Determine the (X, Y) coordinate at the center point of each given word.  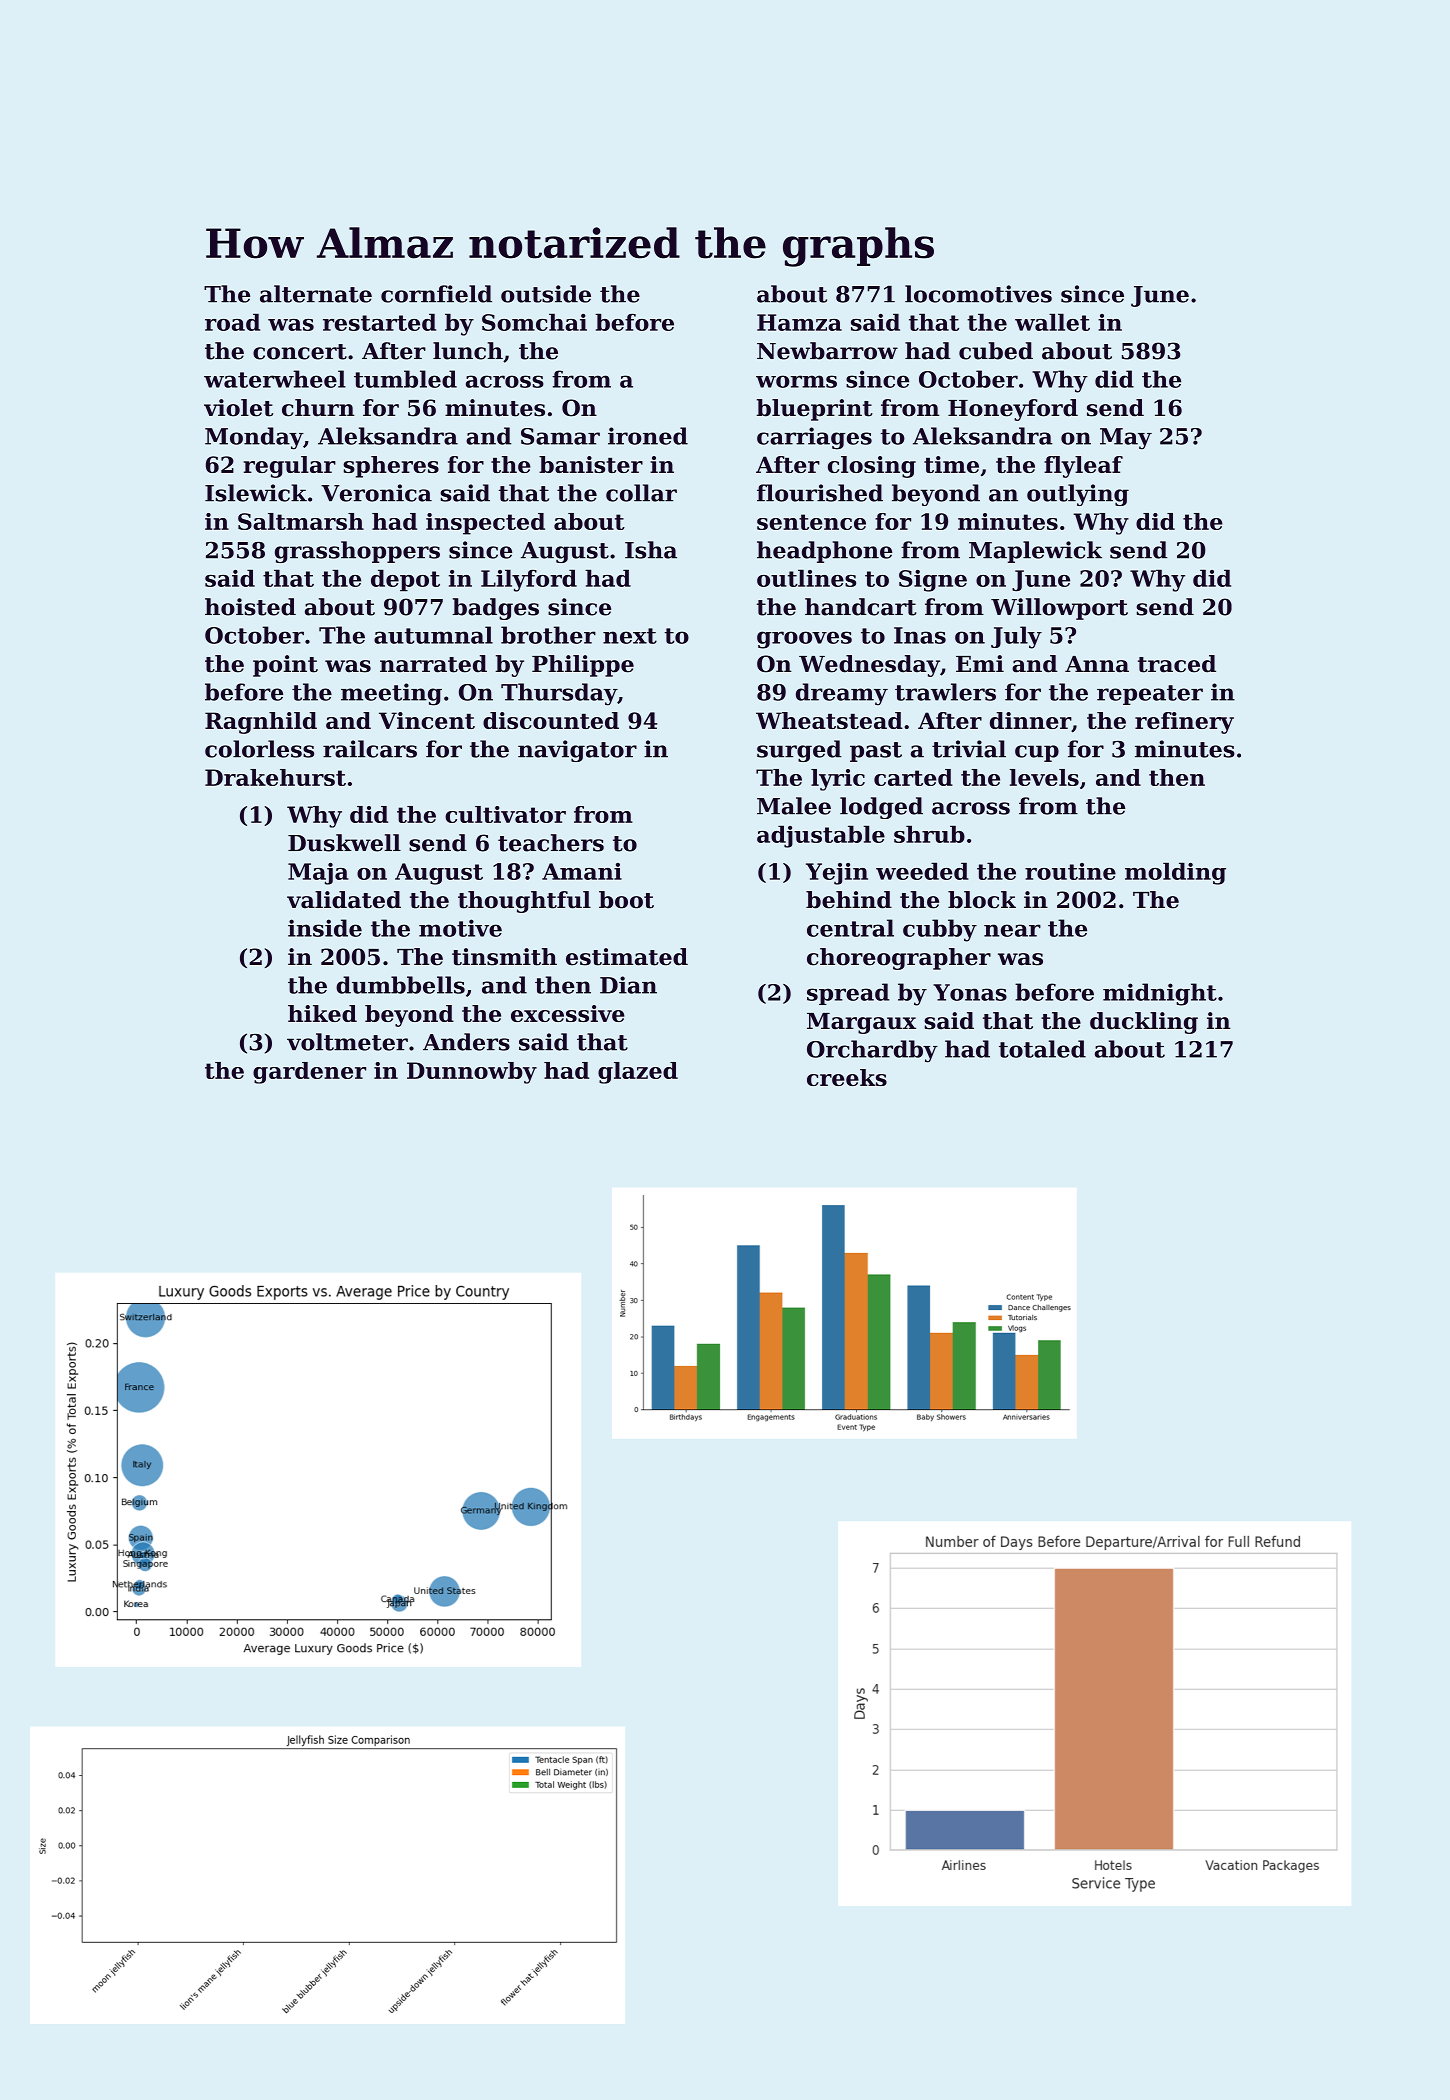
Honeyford (1013, 410)
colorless (259, 749)
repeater (1150, 695)
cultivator (505, 814)
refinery (1184, 723)
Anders (466, 1042)
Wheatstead (829, 720)
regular (290, 467)
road (232, 322)
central (850, 928)
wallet (1052, 322)
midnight (1160, 994)
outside (546, 294)
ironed (648, 436)
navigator (577, 751)
